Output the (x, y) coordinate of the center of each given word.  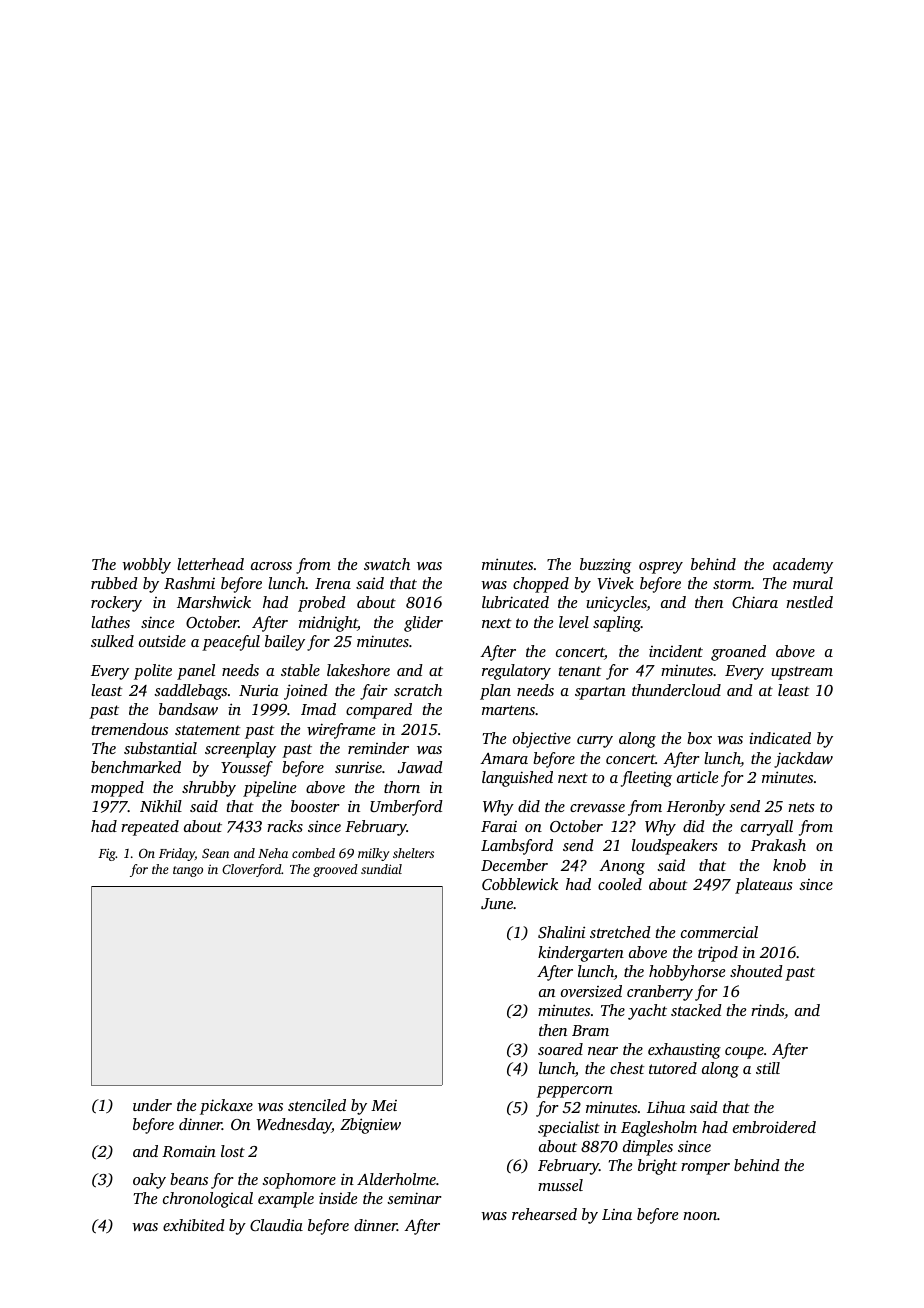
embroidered (774, 1127)
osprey (661, 568)
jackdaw (803, 760)
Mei (384, 1105)
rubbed (114, 583)
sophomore (299, 1181)
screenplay (240, 750)
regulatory (516, 672)
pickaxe (226, 1107)
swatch (387, 564)
